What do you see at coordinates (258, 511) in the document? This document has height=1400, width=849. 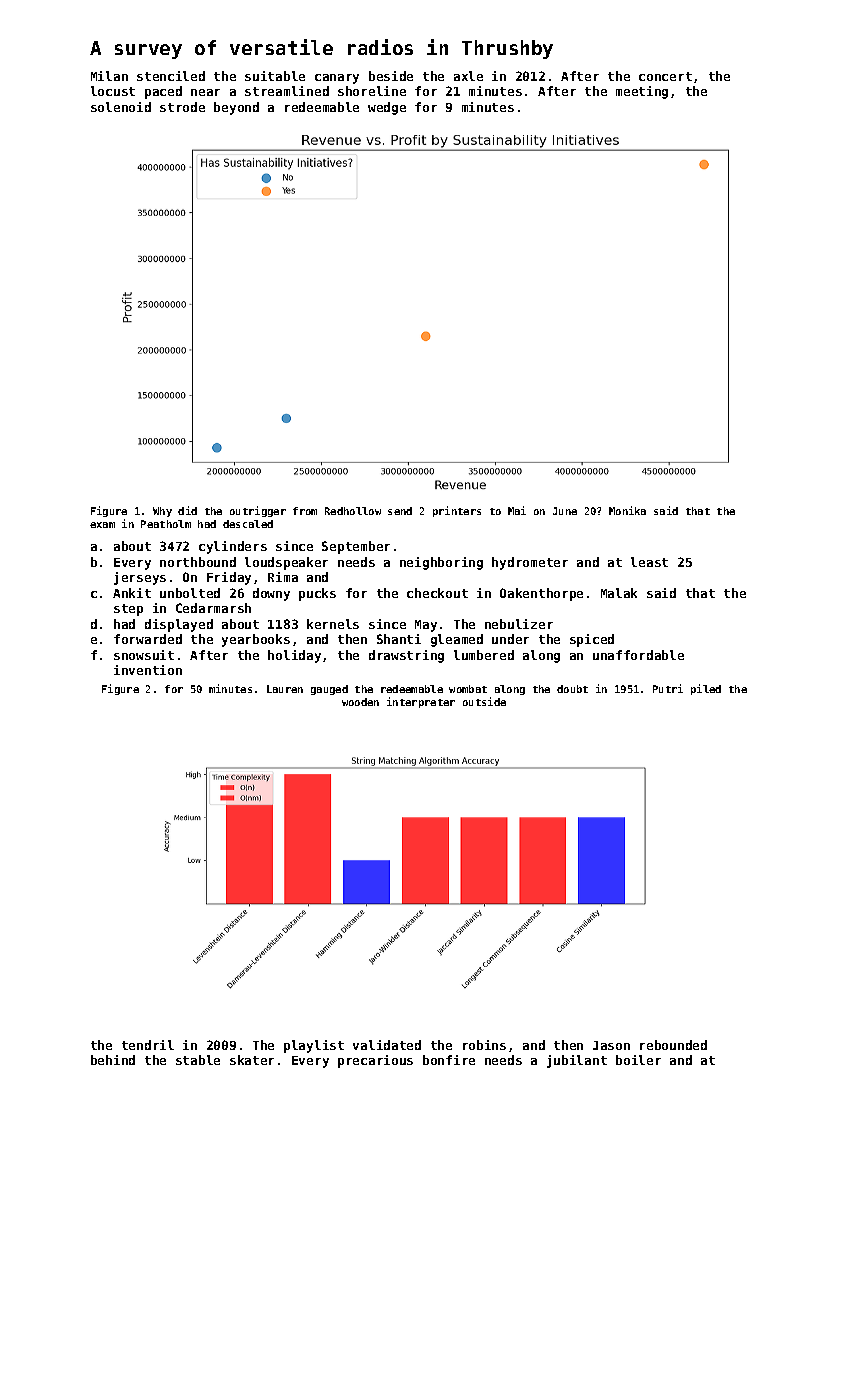 I see `outrigger` at bounding box center [258, 511].
